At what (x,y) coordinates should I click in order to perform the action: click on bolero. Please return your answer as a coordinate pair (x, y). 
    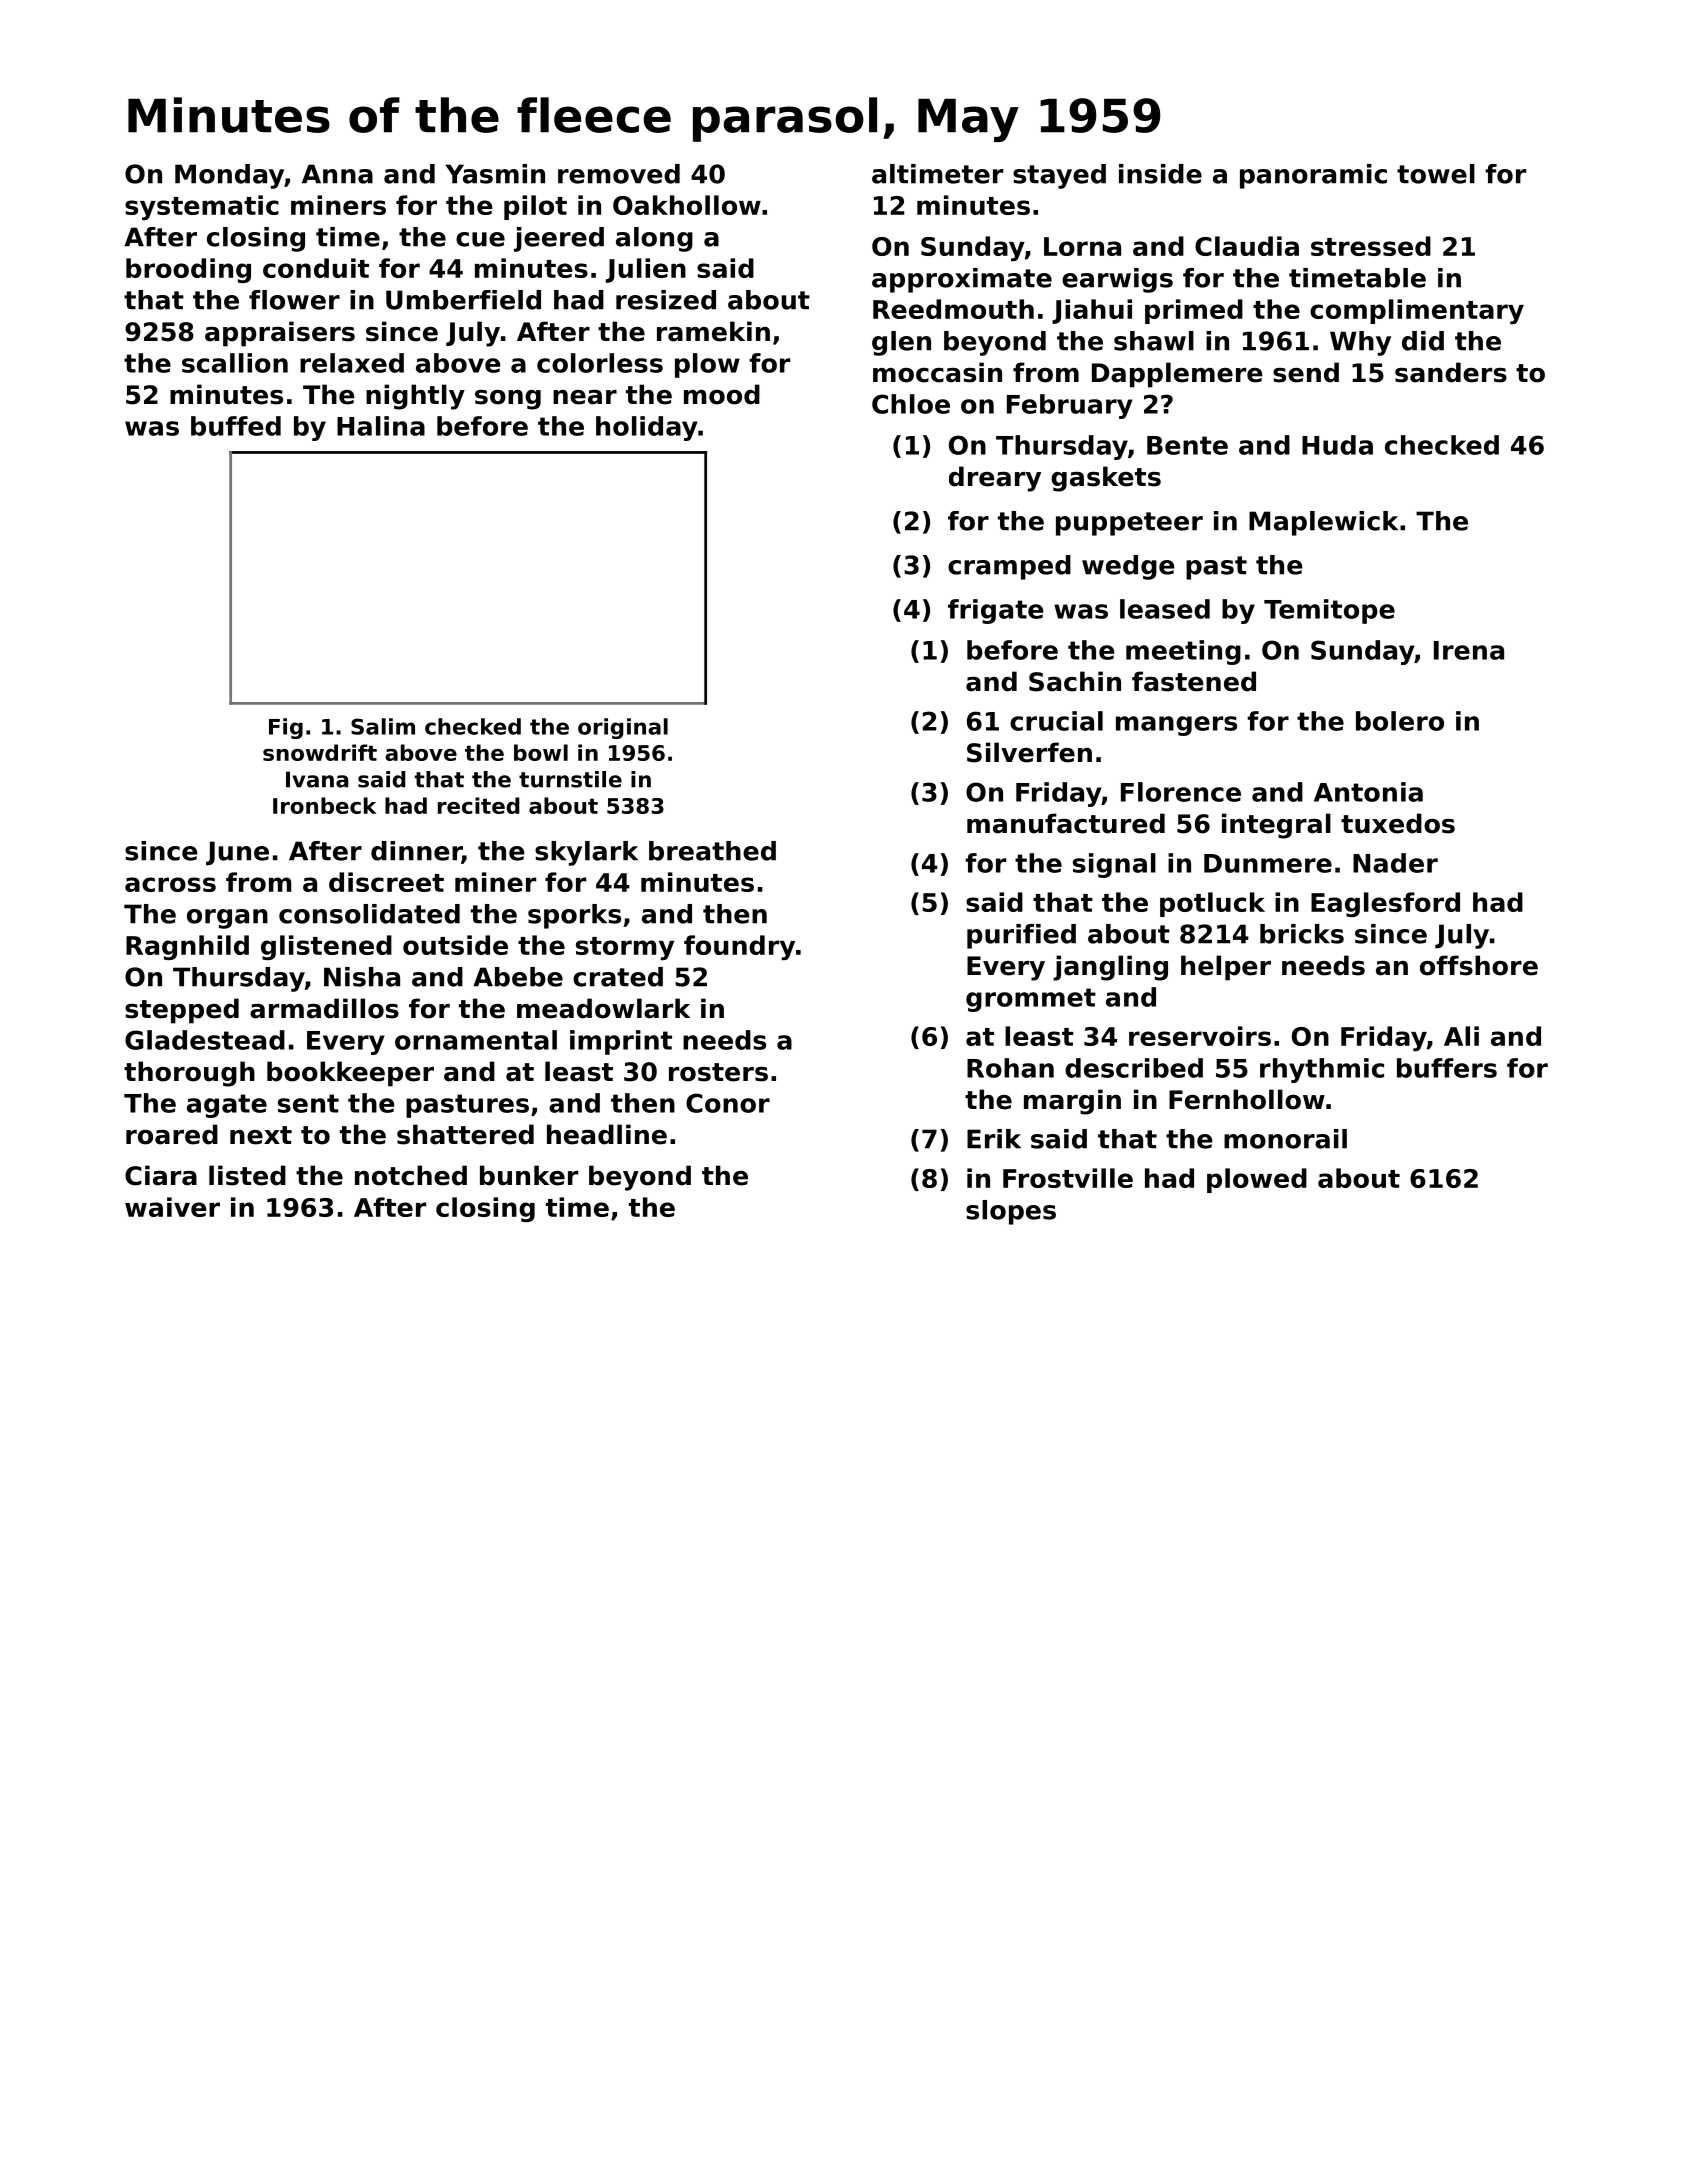
    Looking at the image, I should click on (1400, 721).
